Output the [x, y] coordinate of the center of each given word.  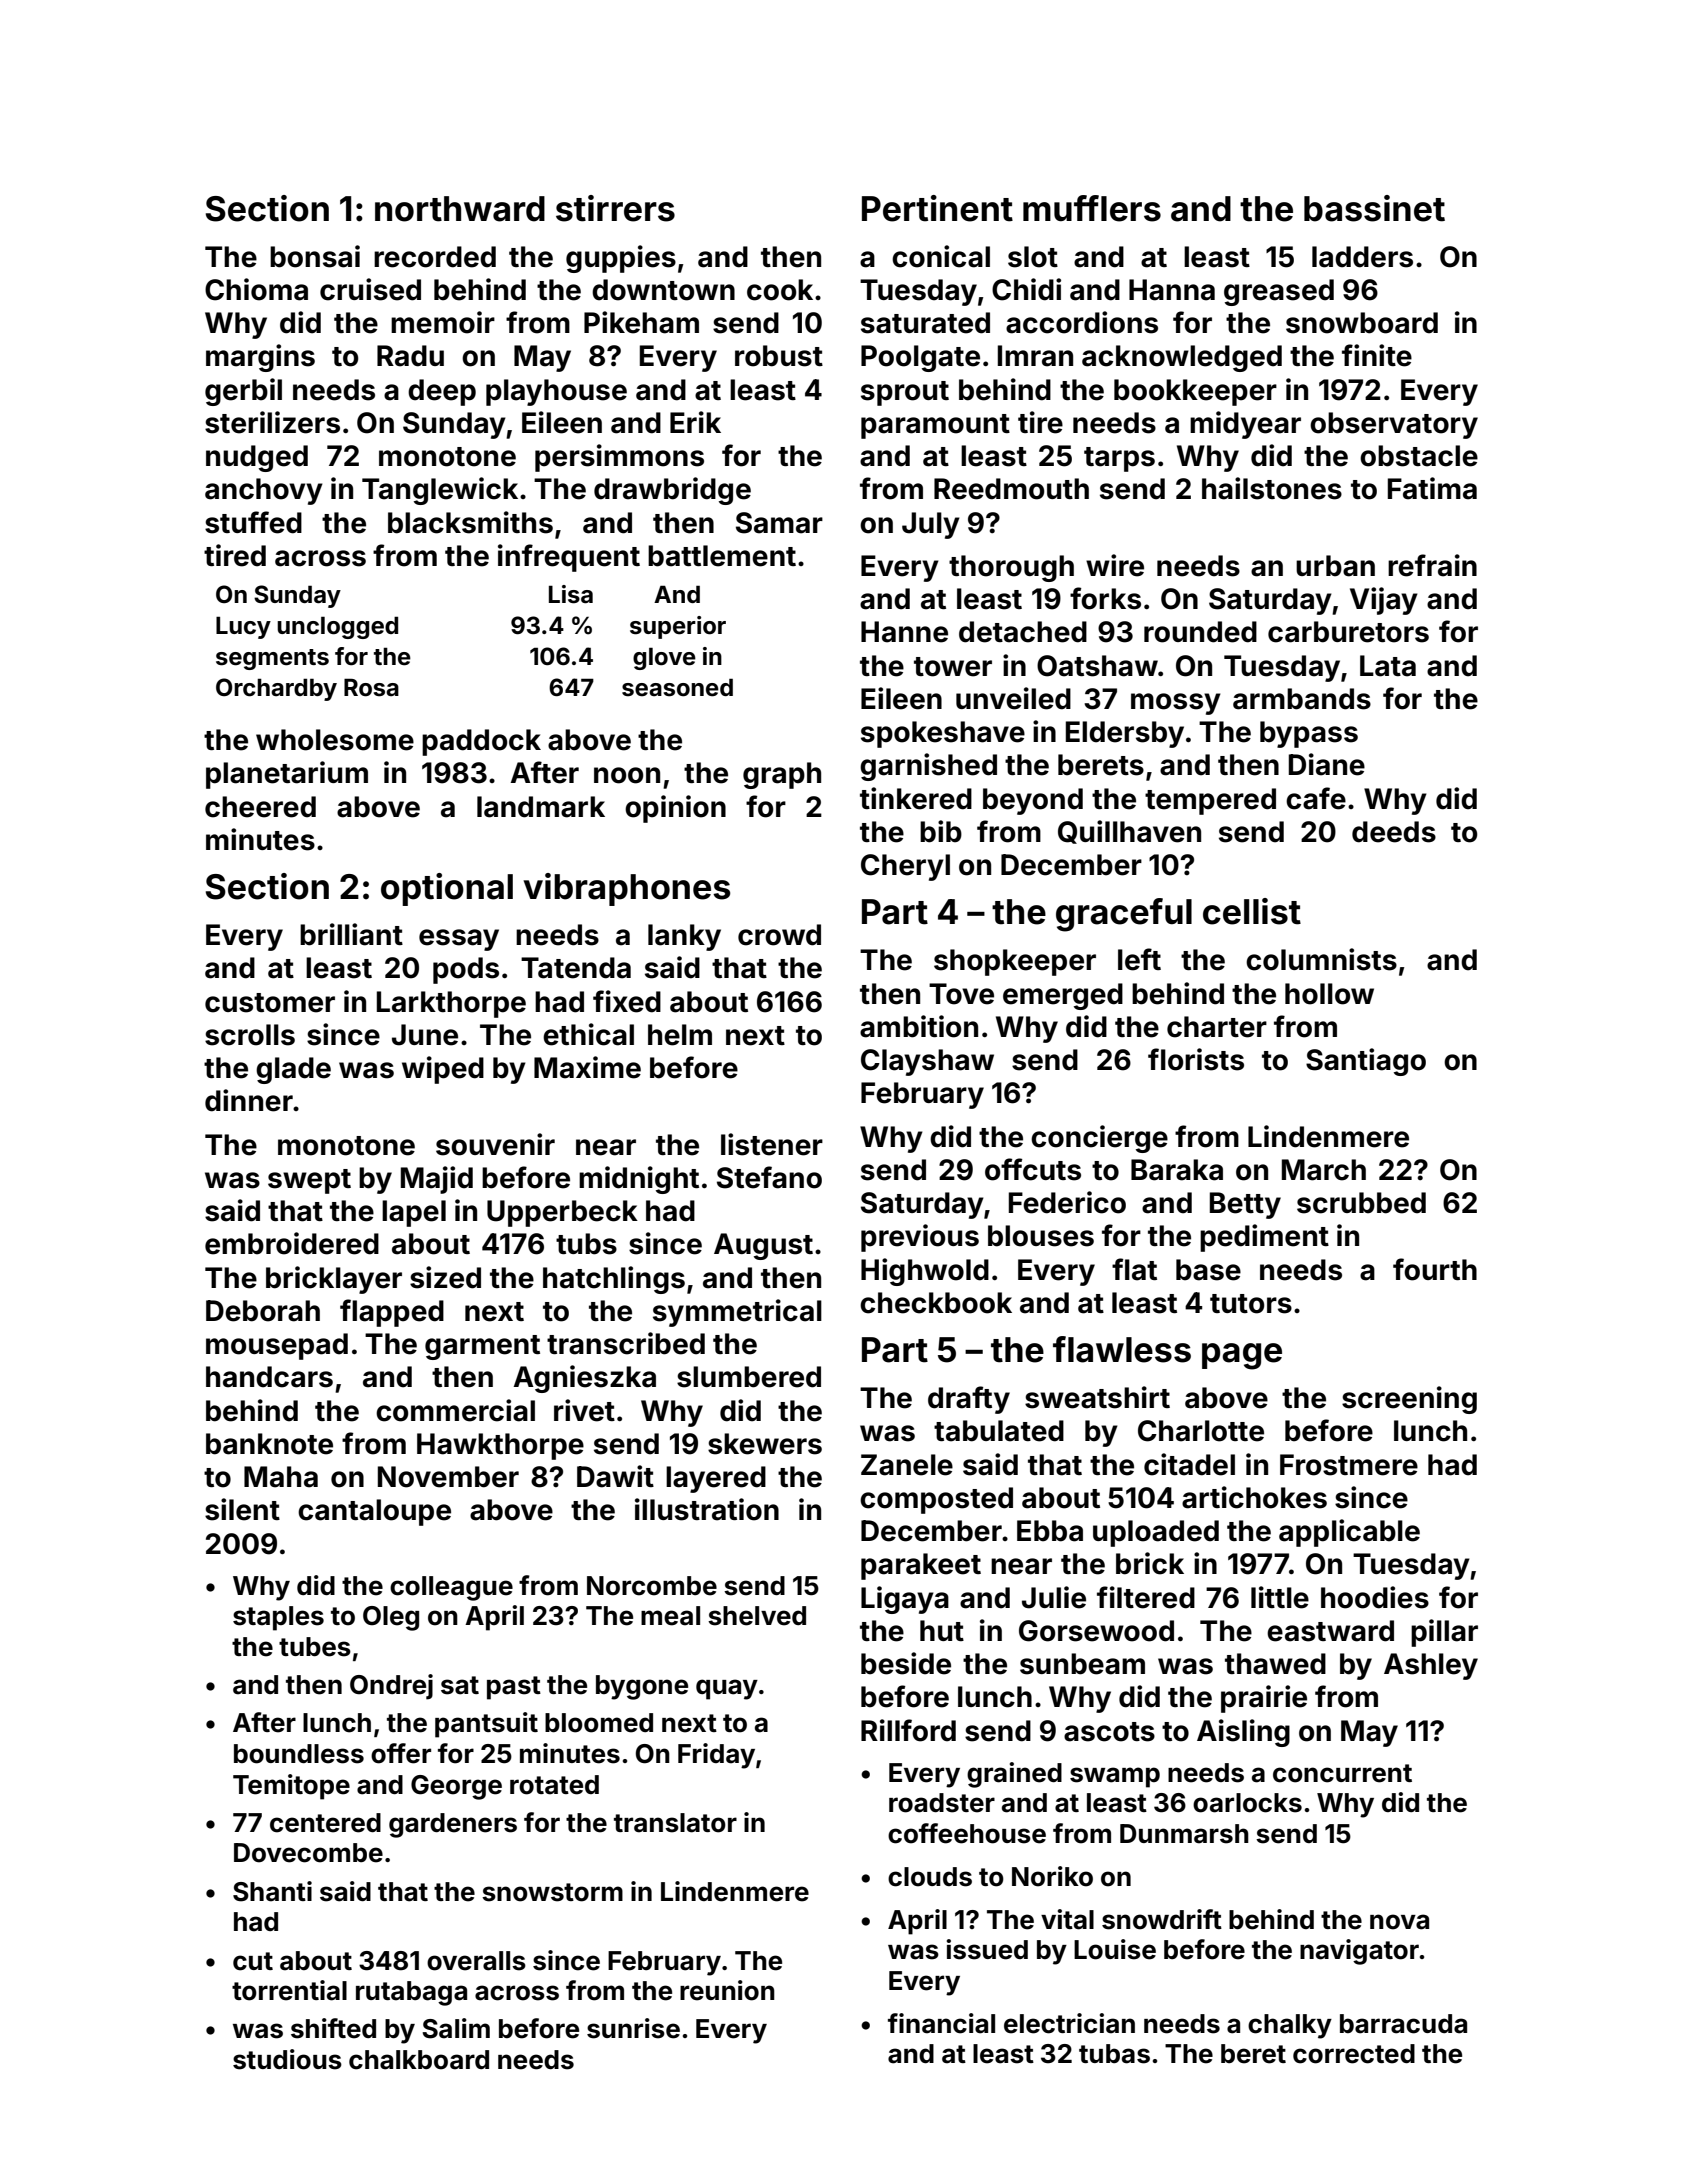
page [1242, 1356]
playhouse [556, 392]
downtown [663, 290]
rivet [584, 1410]
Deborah [263, 1311]
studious [287, 2059]
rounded [1200, 632]
